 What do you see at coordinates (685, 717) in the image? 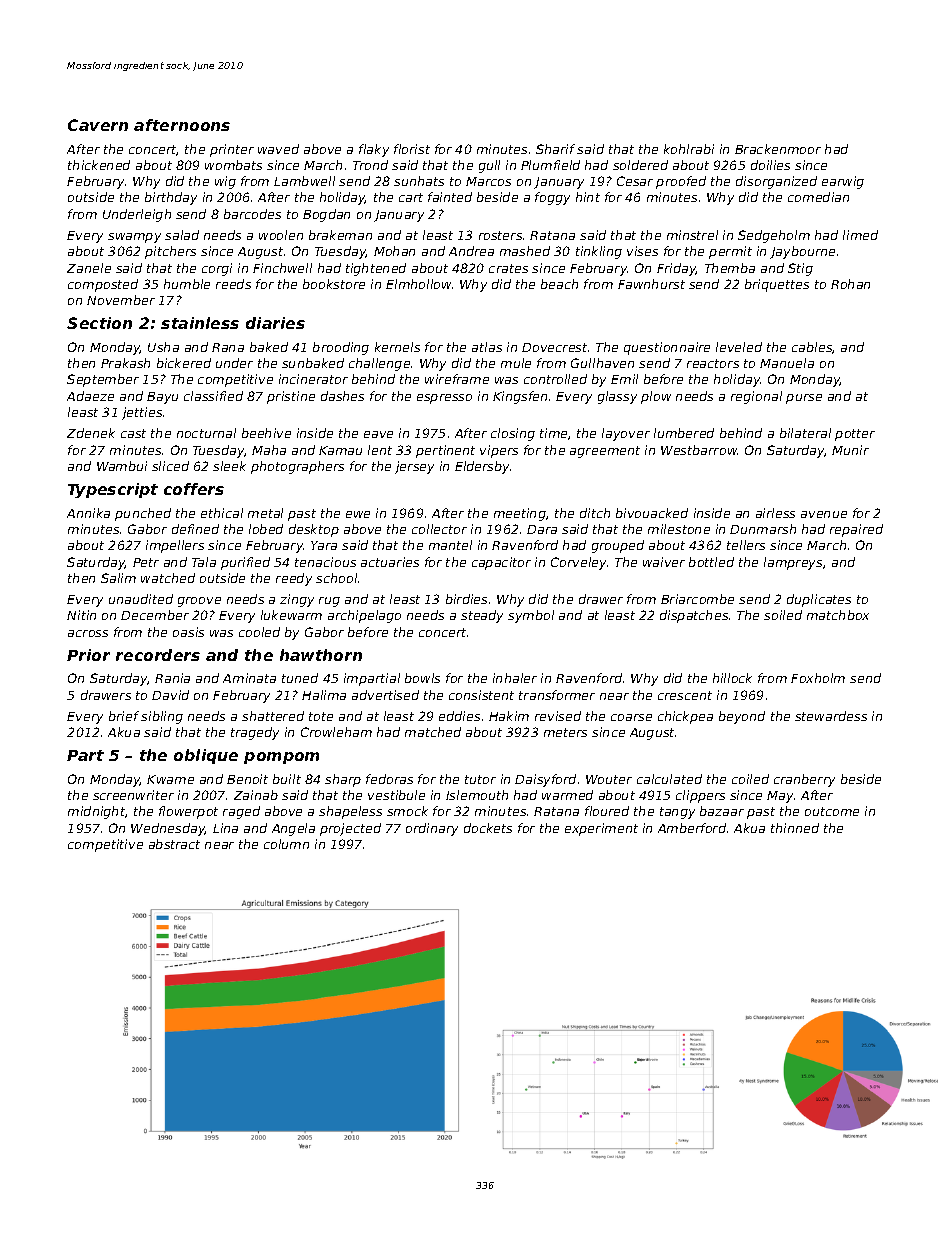
I see `chickpea` at bounding box center [685, 717].
